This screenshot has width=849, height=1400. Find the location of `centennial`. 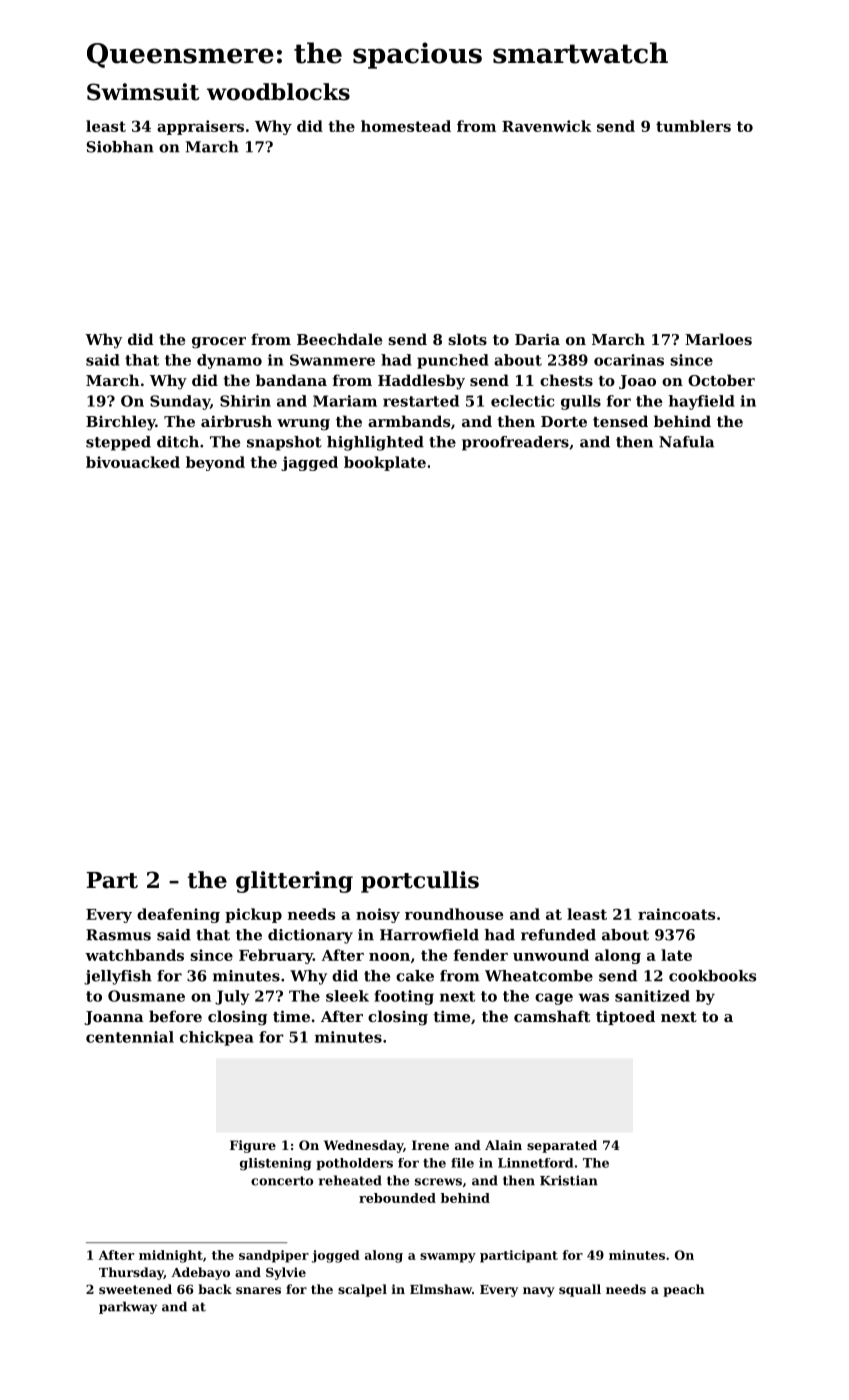

centennial is located at coordinates (130, 1037).
